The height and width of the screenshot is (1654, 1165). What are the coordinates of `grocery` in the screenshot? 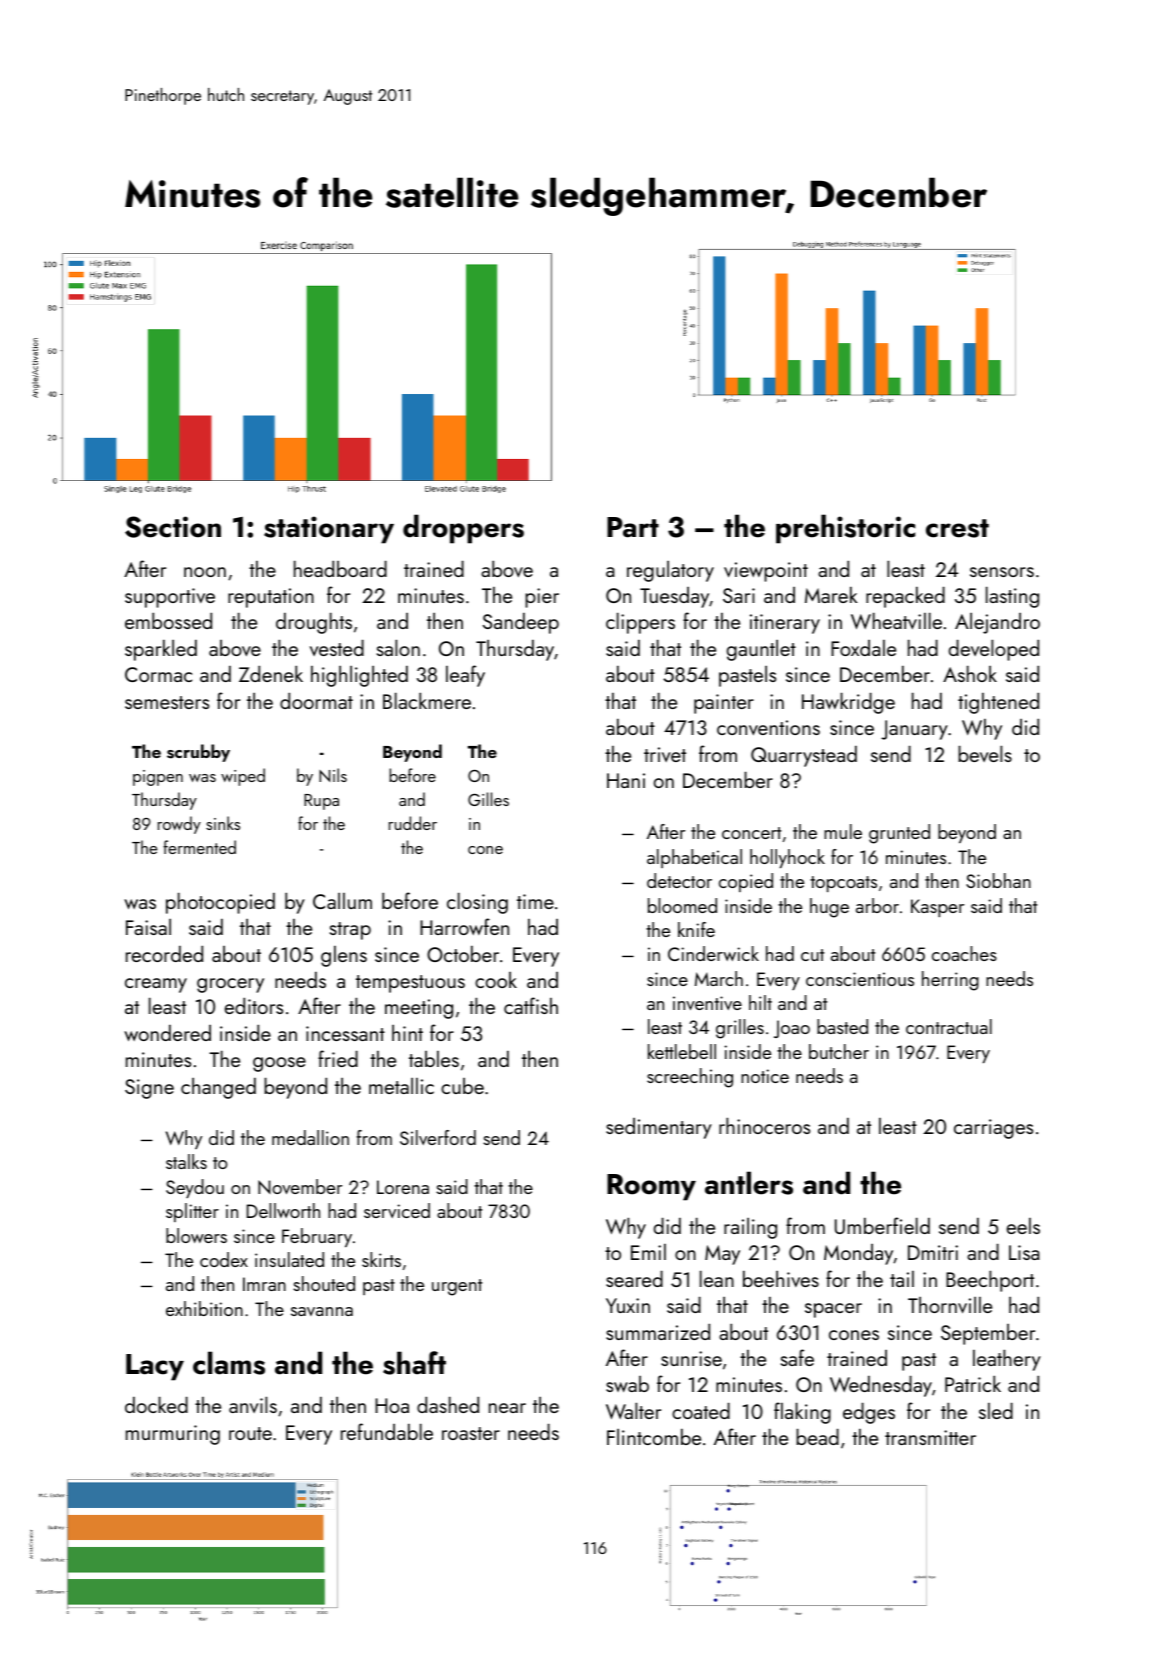 It's located at (230, 985).
